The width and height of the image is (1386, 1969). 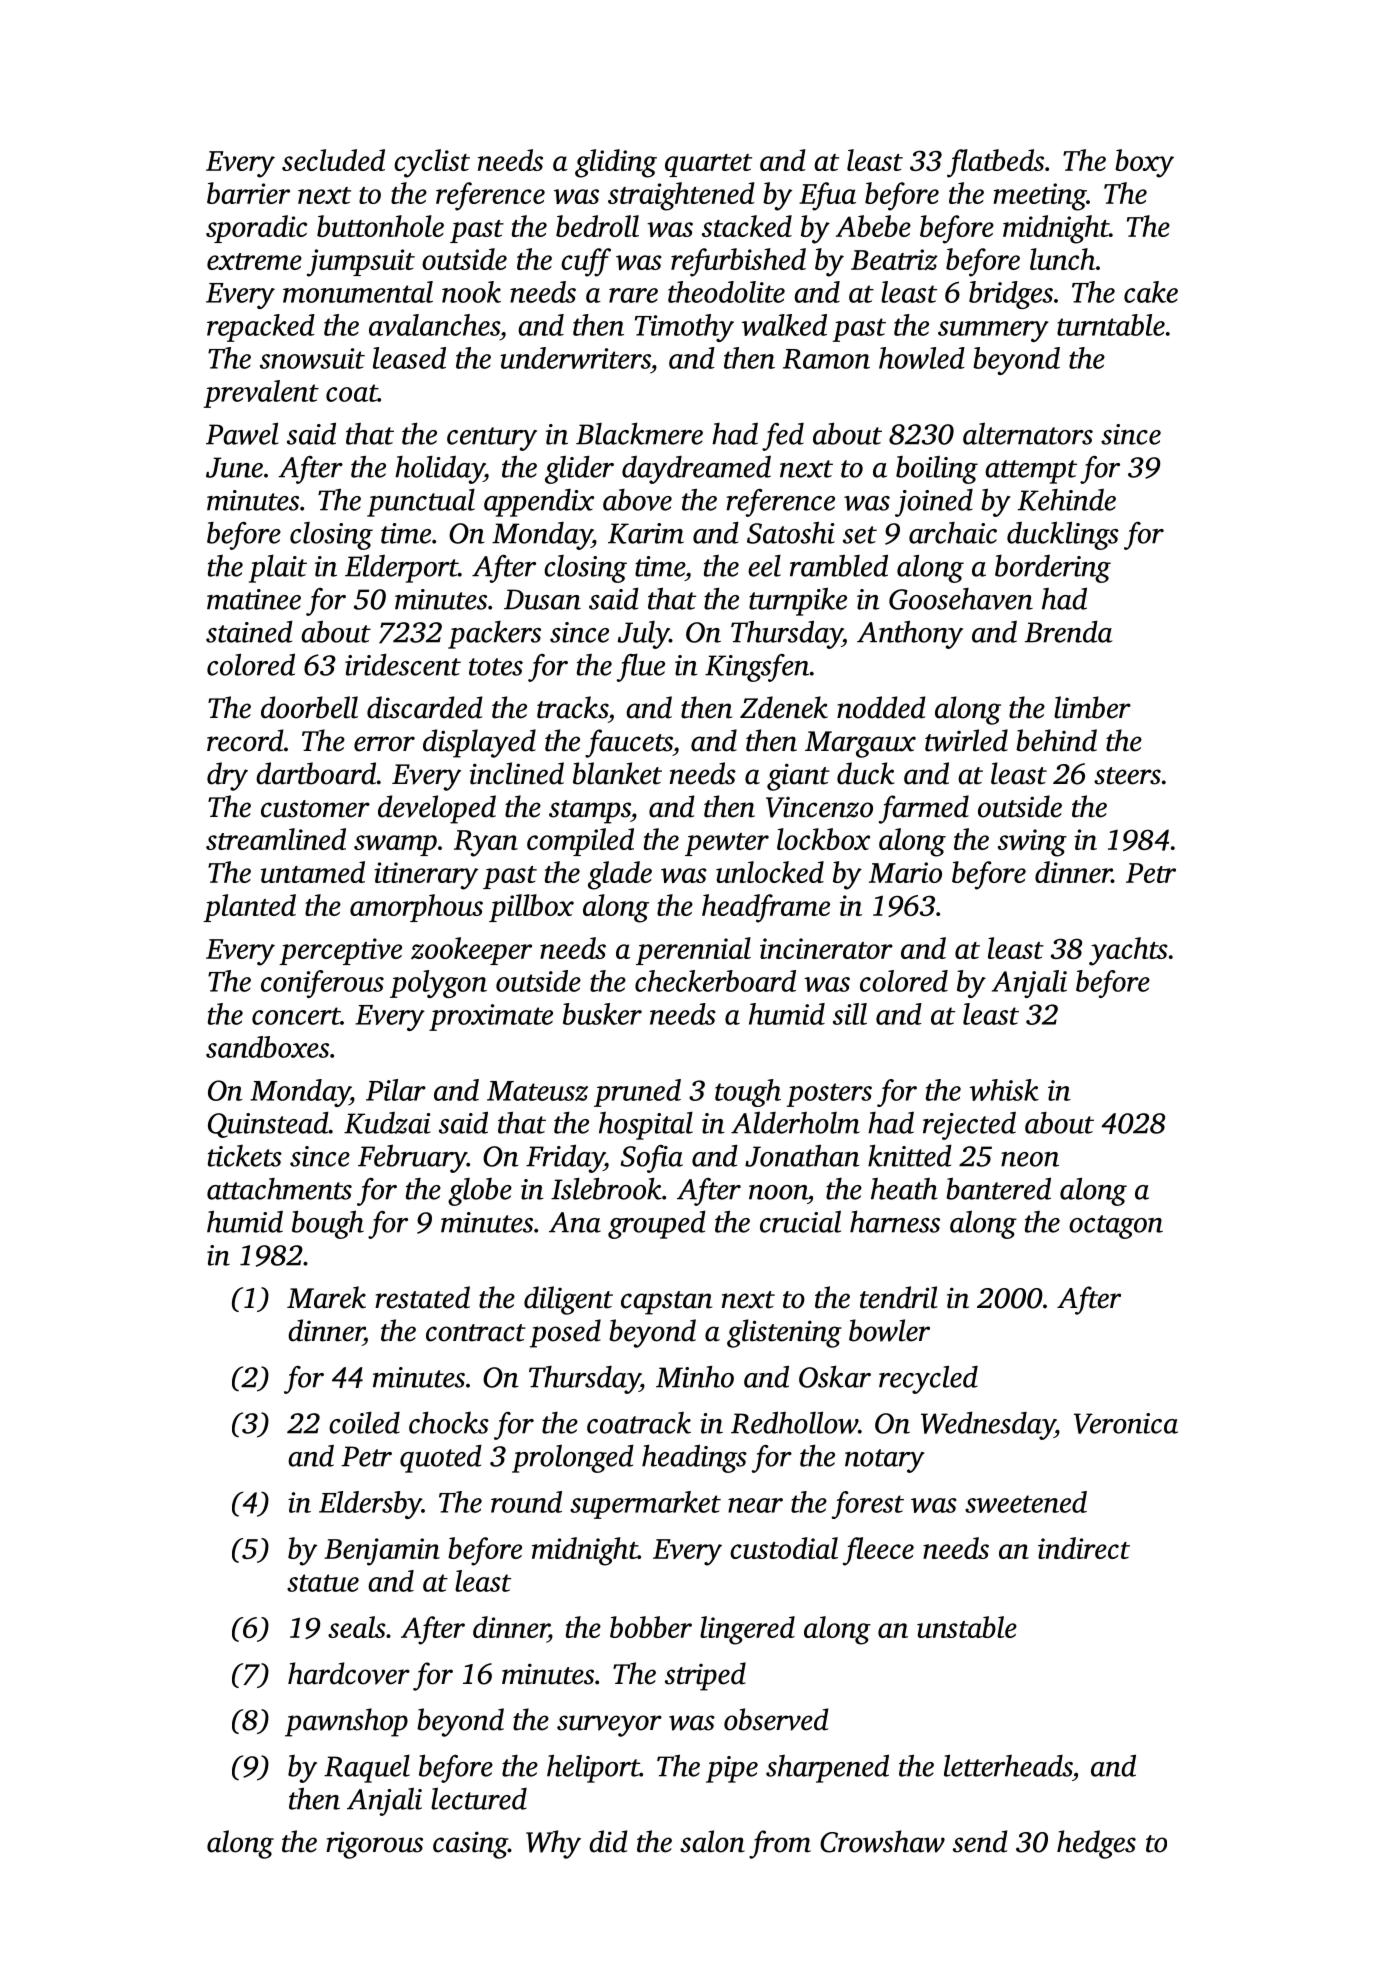 I want to click on holiday, so click(x=439, y=470).
